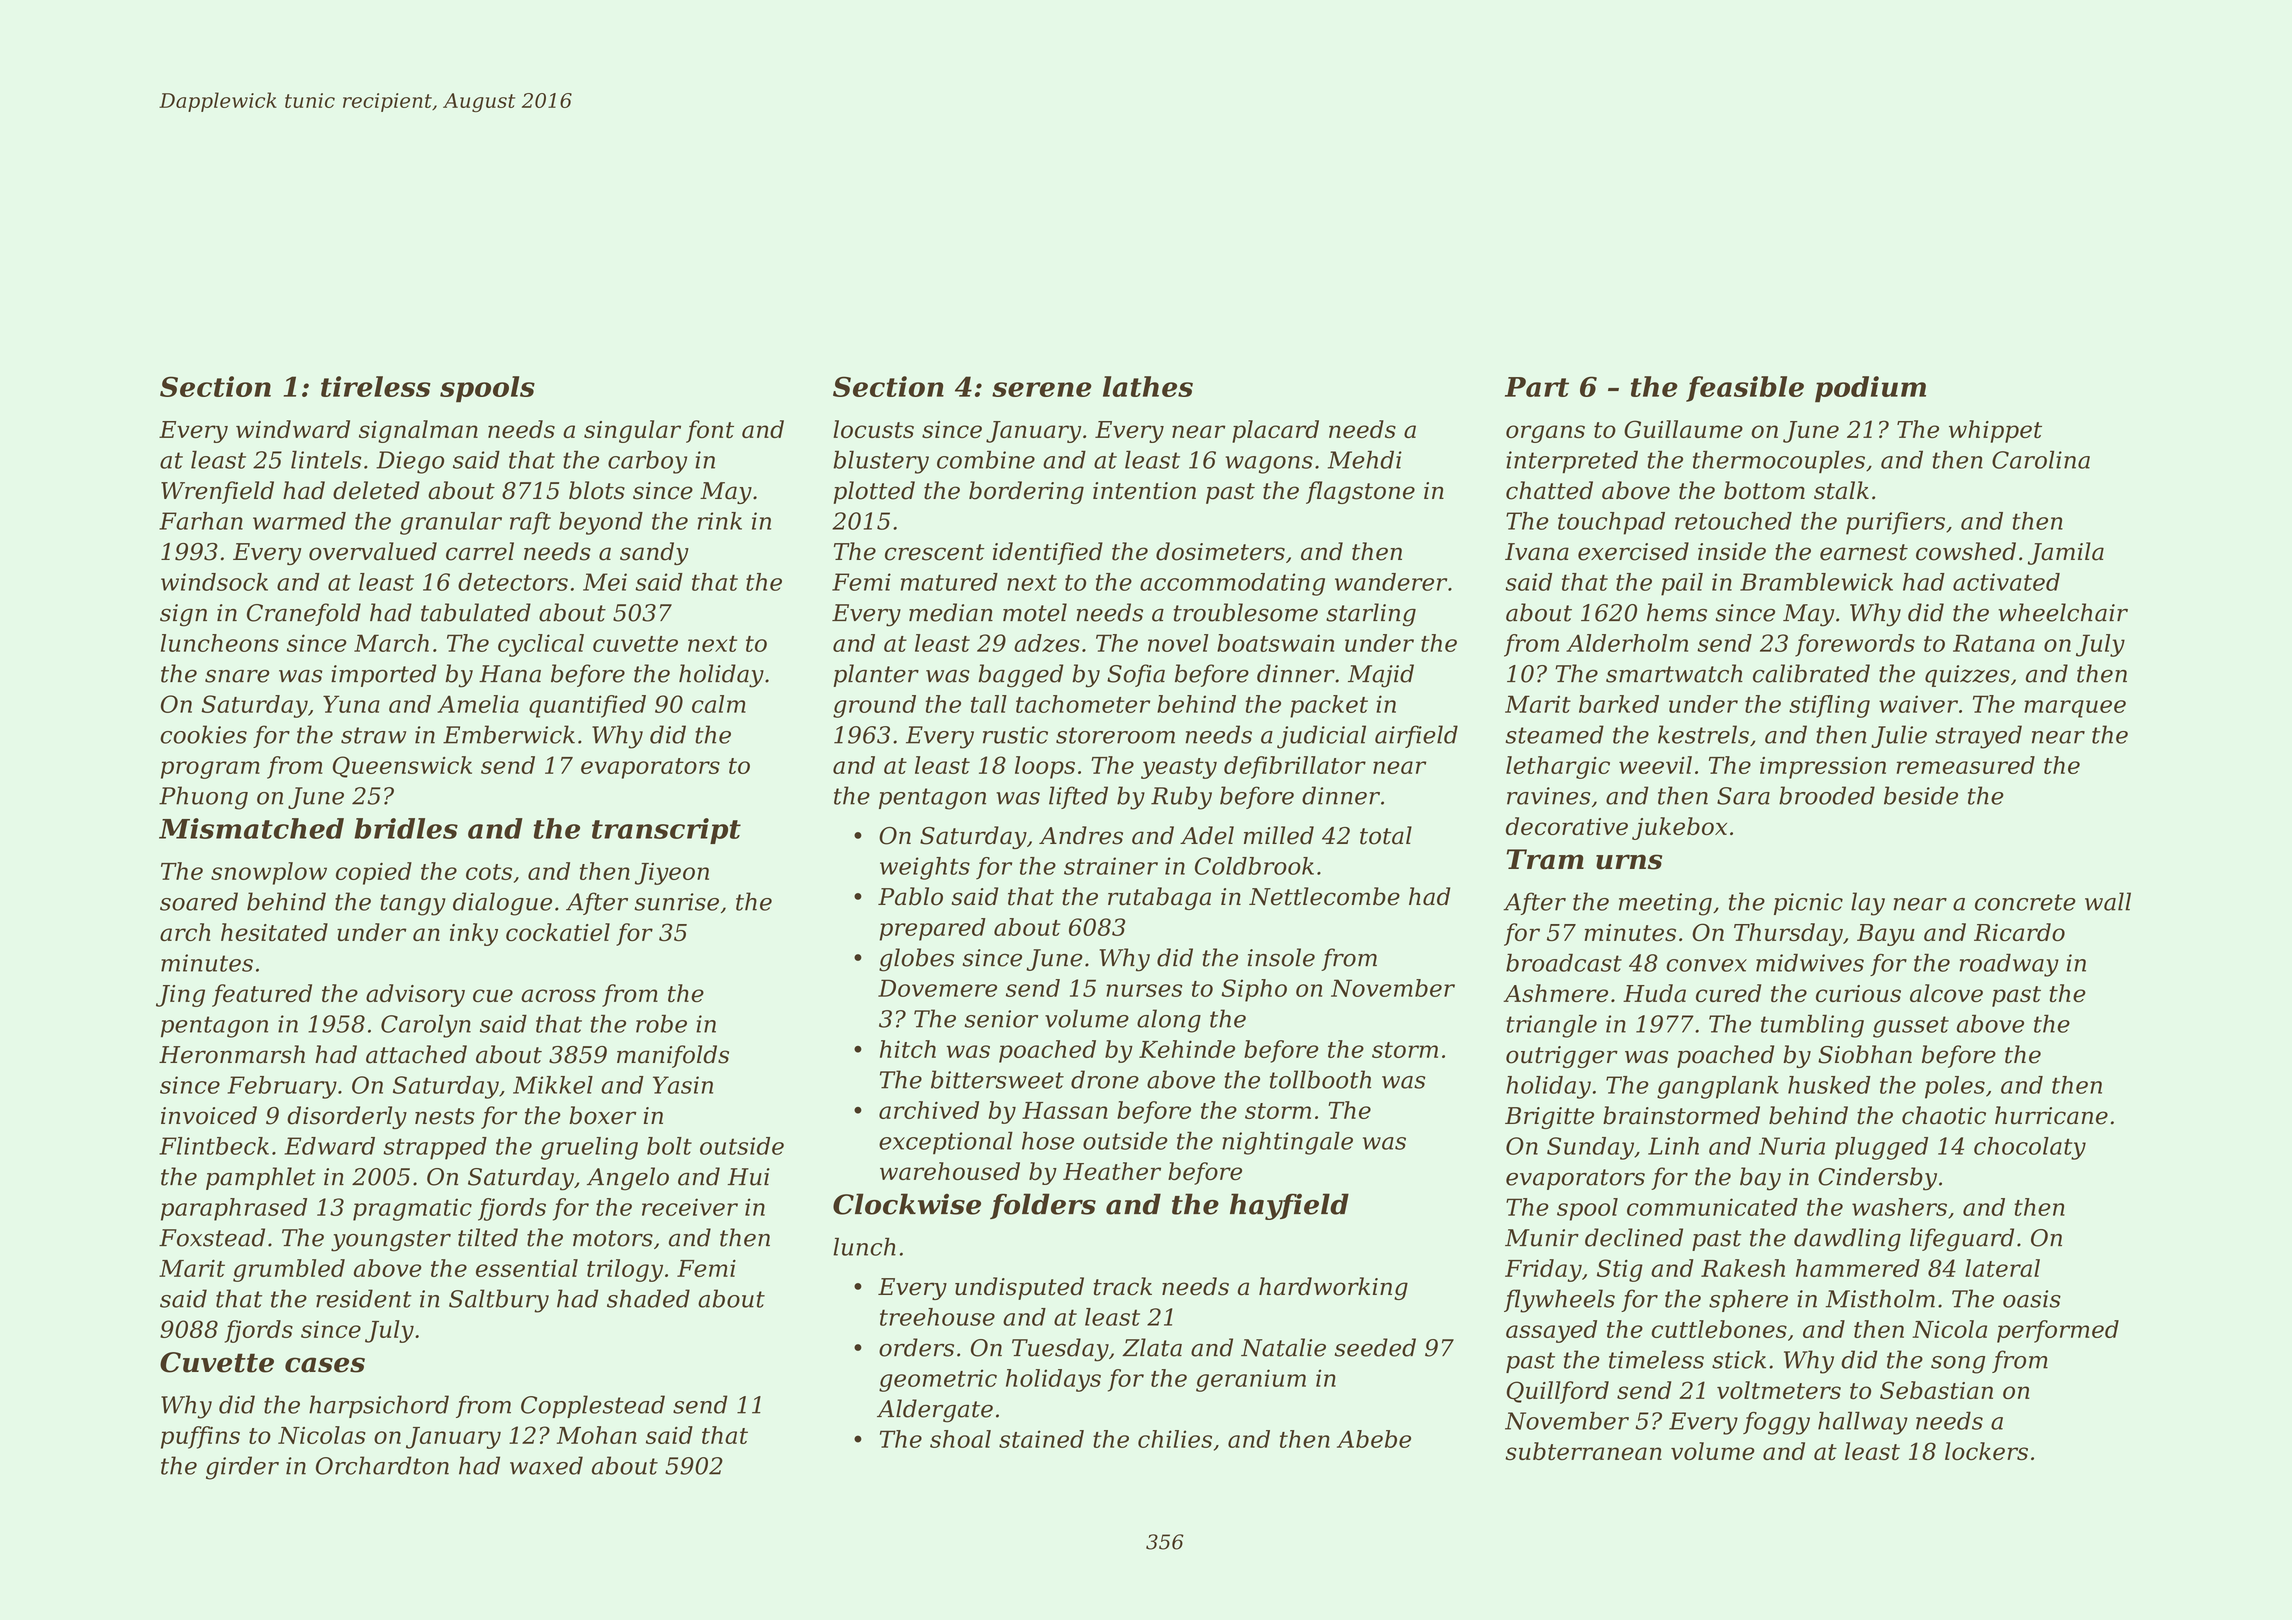 The height and width of the screenshot is (1620, 2292). What do you see at coordinates (908, 1049) in the screenshot?
I see `hitch` at bounding box center [908, 1049].
